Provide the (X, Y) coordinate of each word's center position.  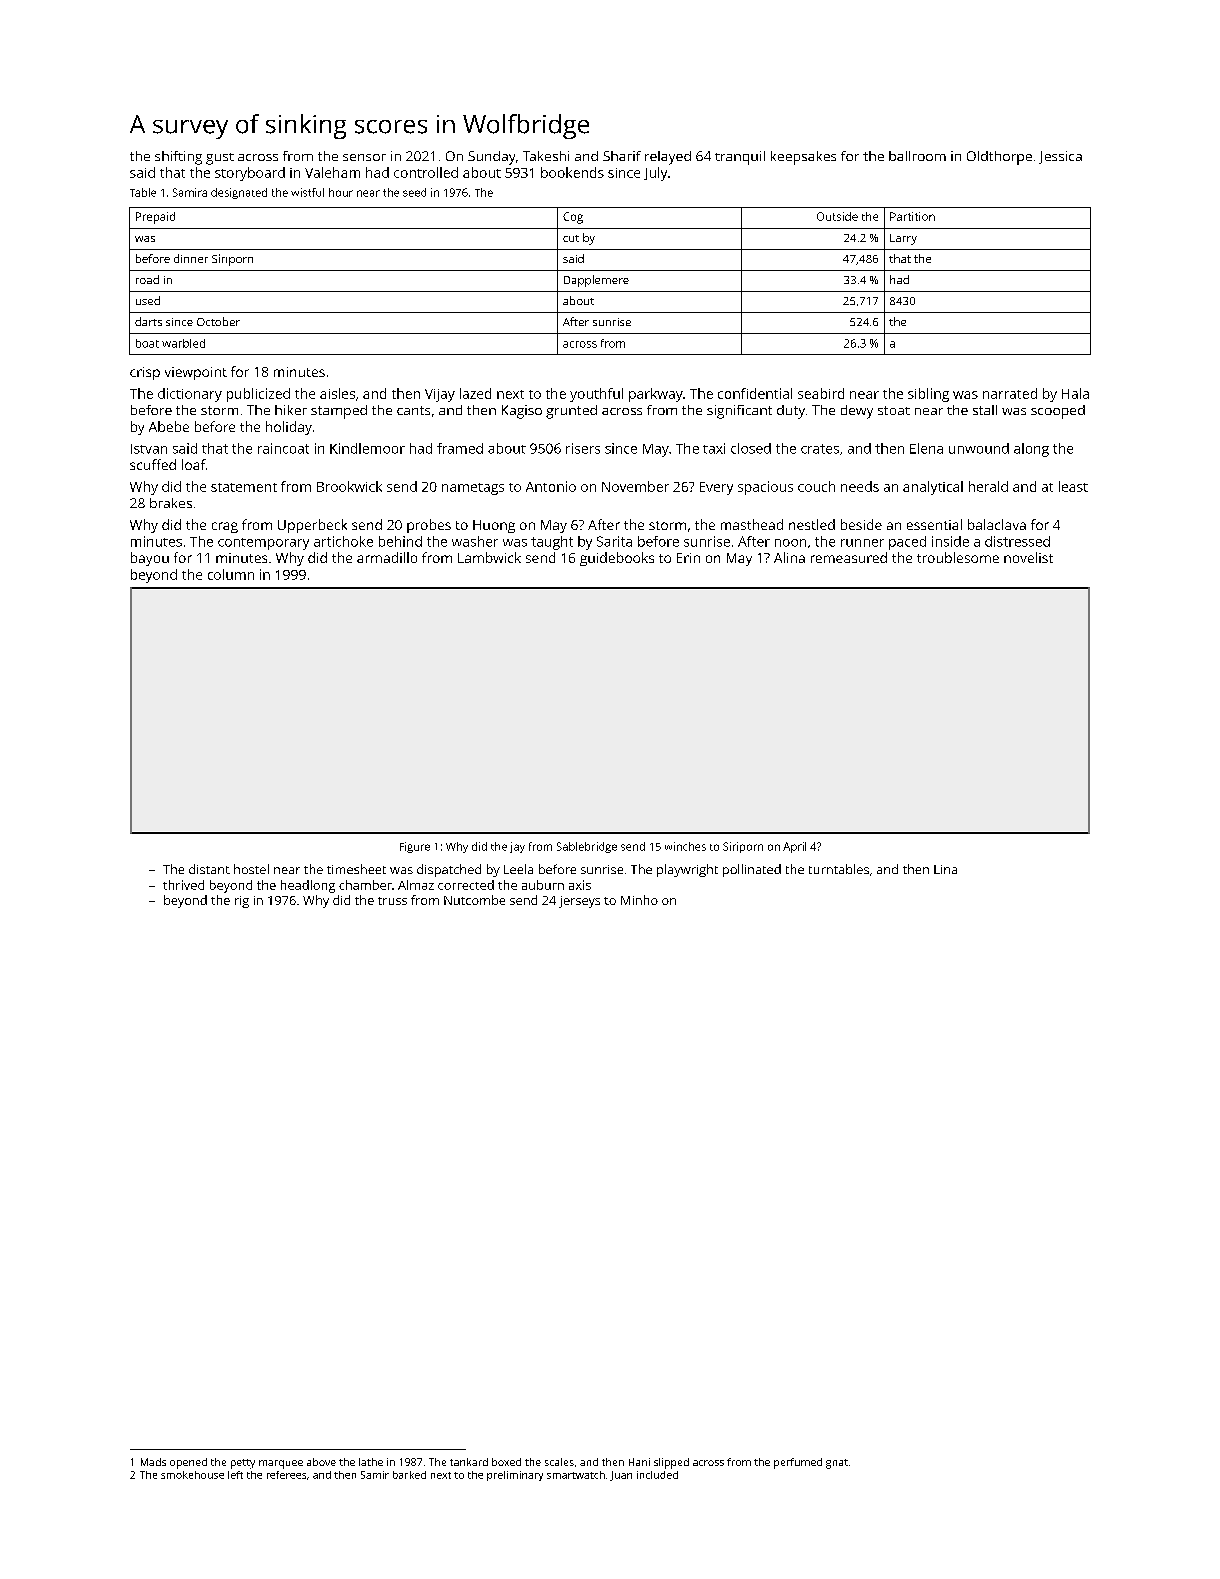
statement (244, 487)
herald (988, 486)
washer (475, 541)
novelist (1028, 557)
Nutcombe (474, 900)
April (794, 847)
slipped (671, 1463)
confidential (755, 393)
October (218, 321)
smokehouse (192, 1475)
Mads (153, 1462)
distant (209, 869)
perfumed (798, 1463)
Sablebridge (587, 847)
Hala (1075, 393)
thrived (183, 885)
